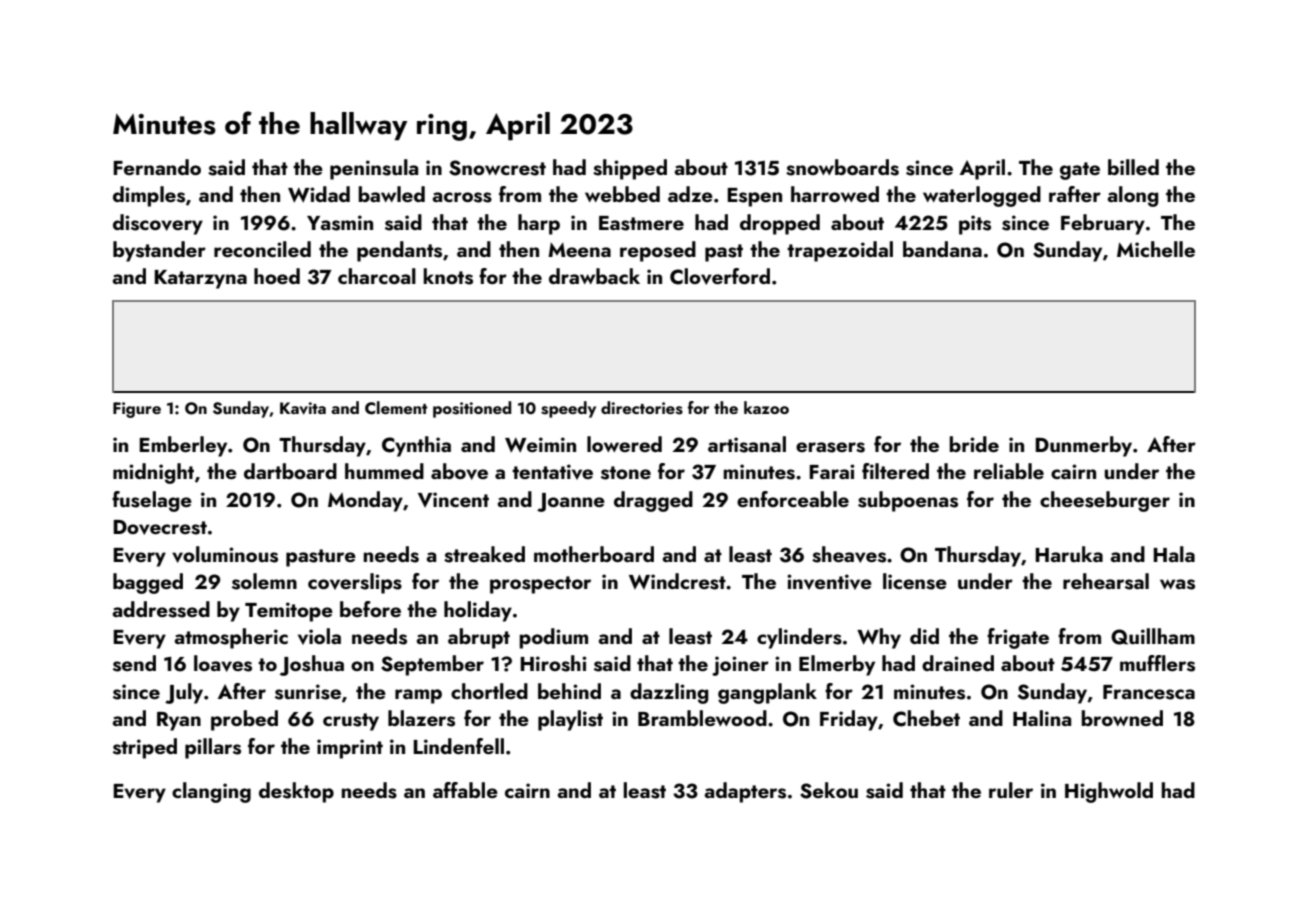  I want to click on Emberley, so click(183, 446).
